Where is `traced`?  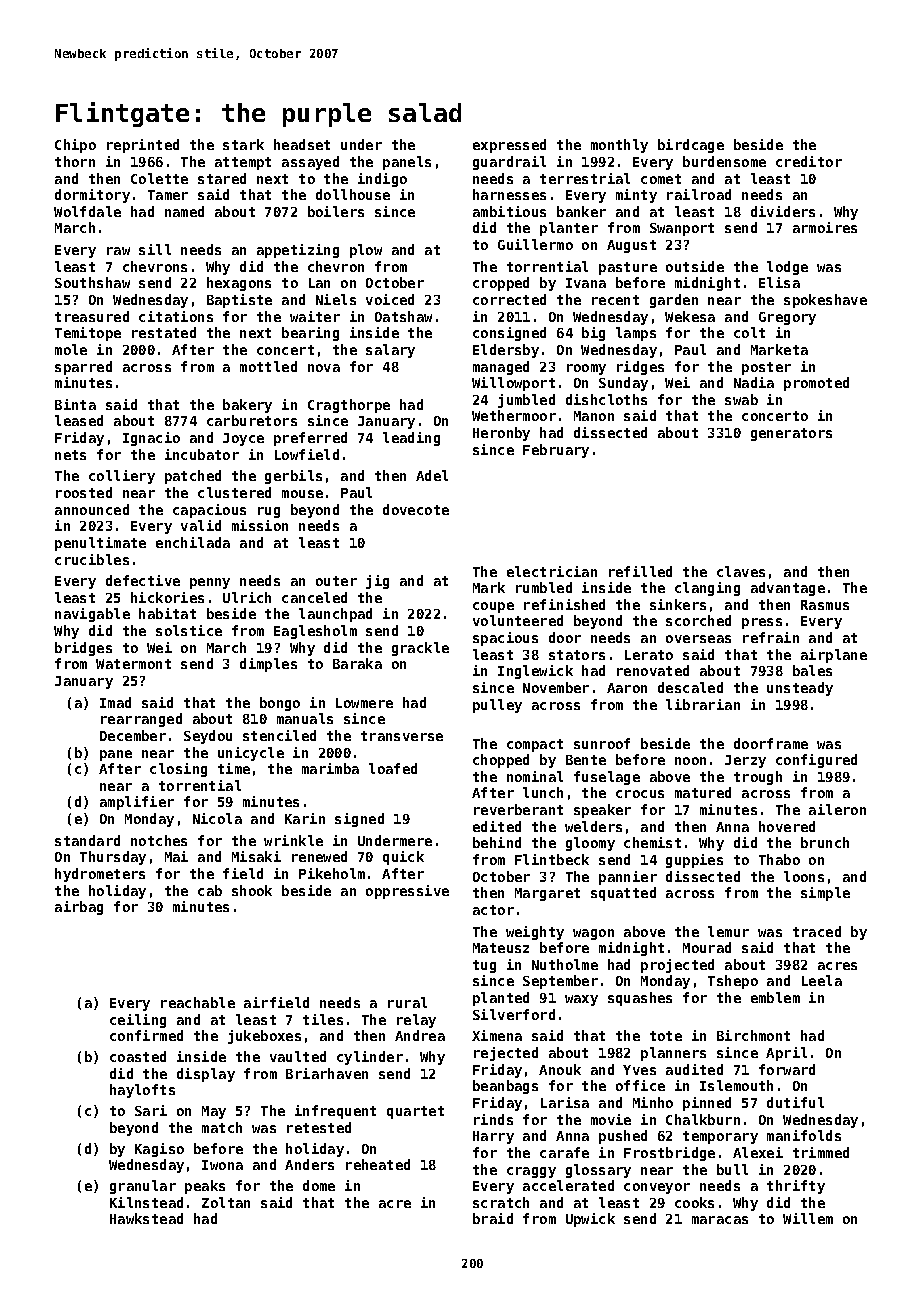 traced is located at coordinates (817, 931).
